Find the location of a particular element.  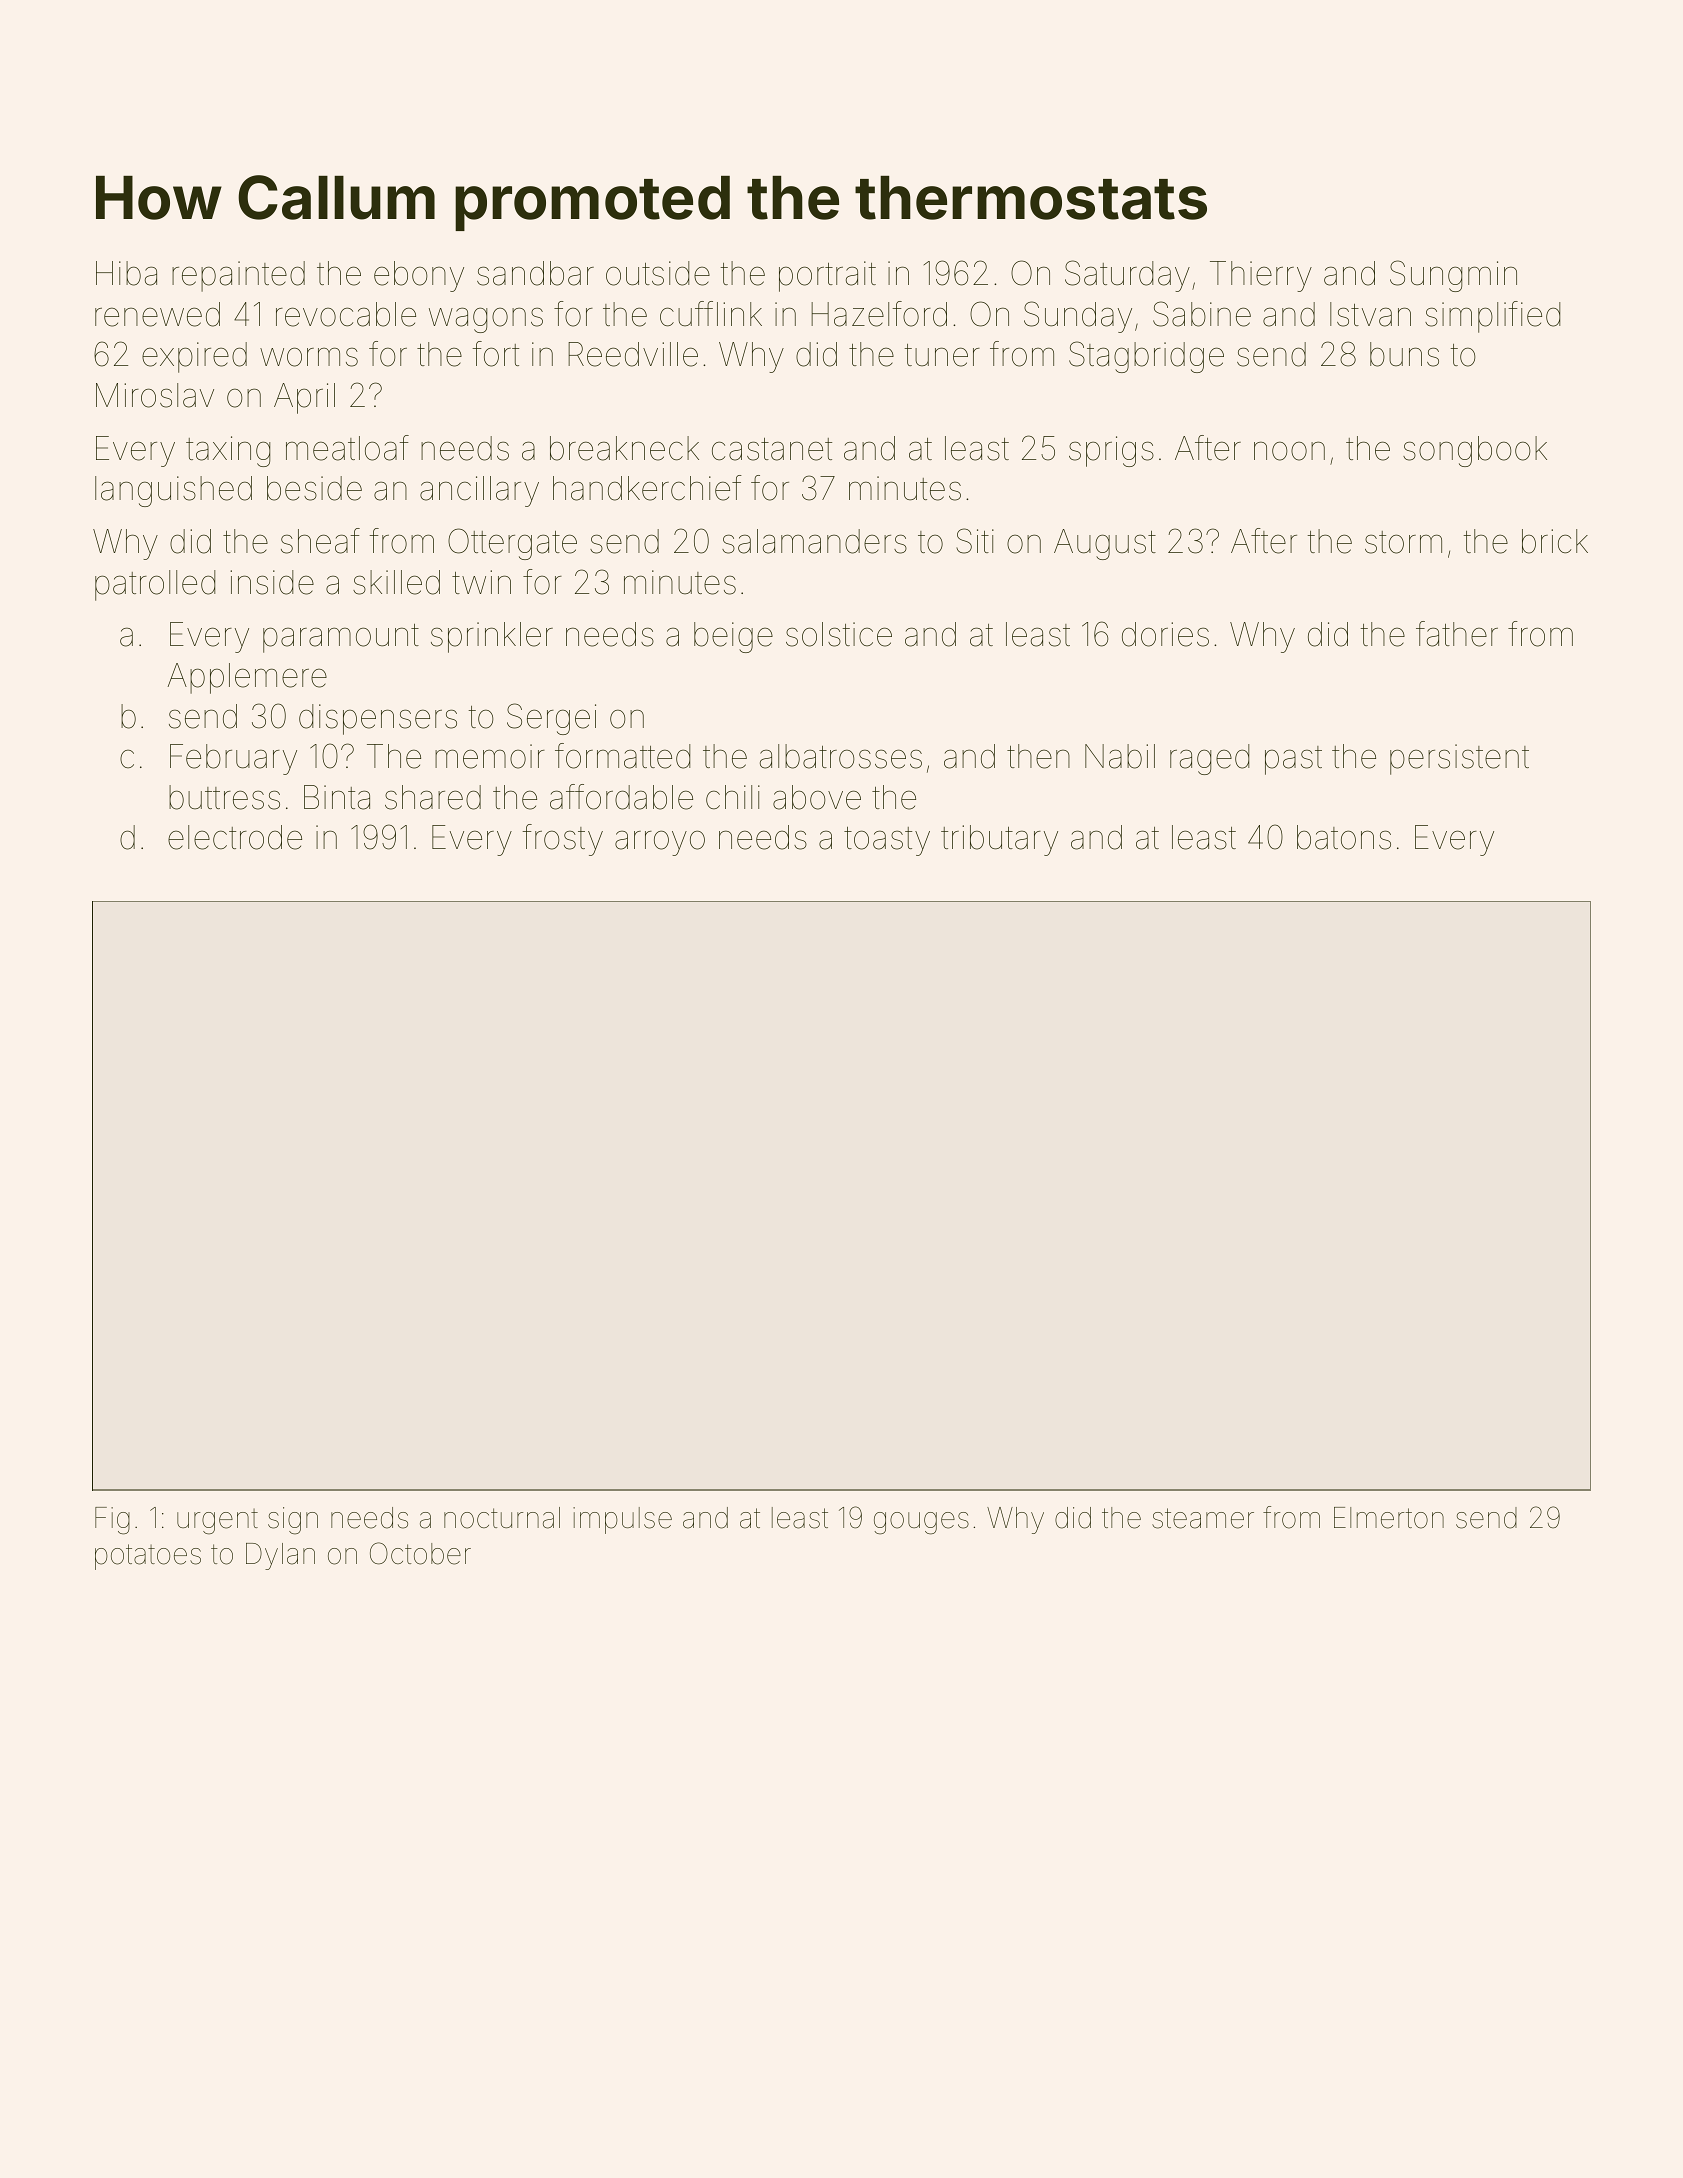

castanet is located at coordinates (772, 449).
